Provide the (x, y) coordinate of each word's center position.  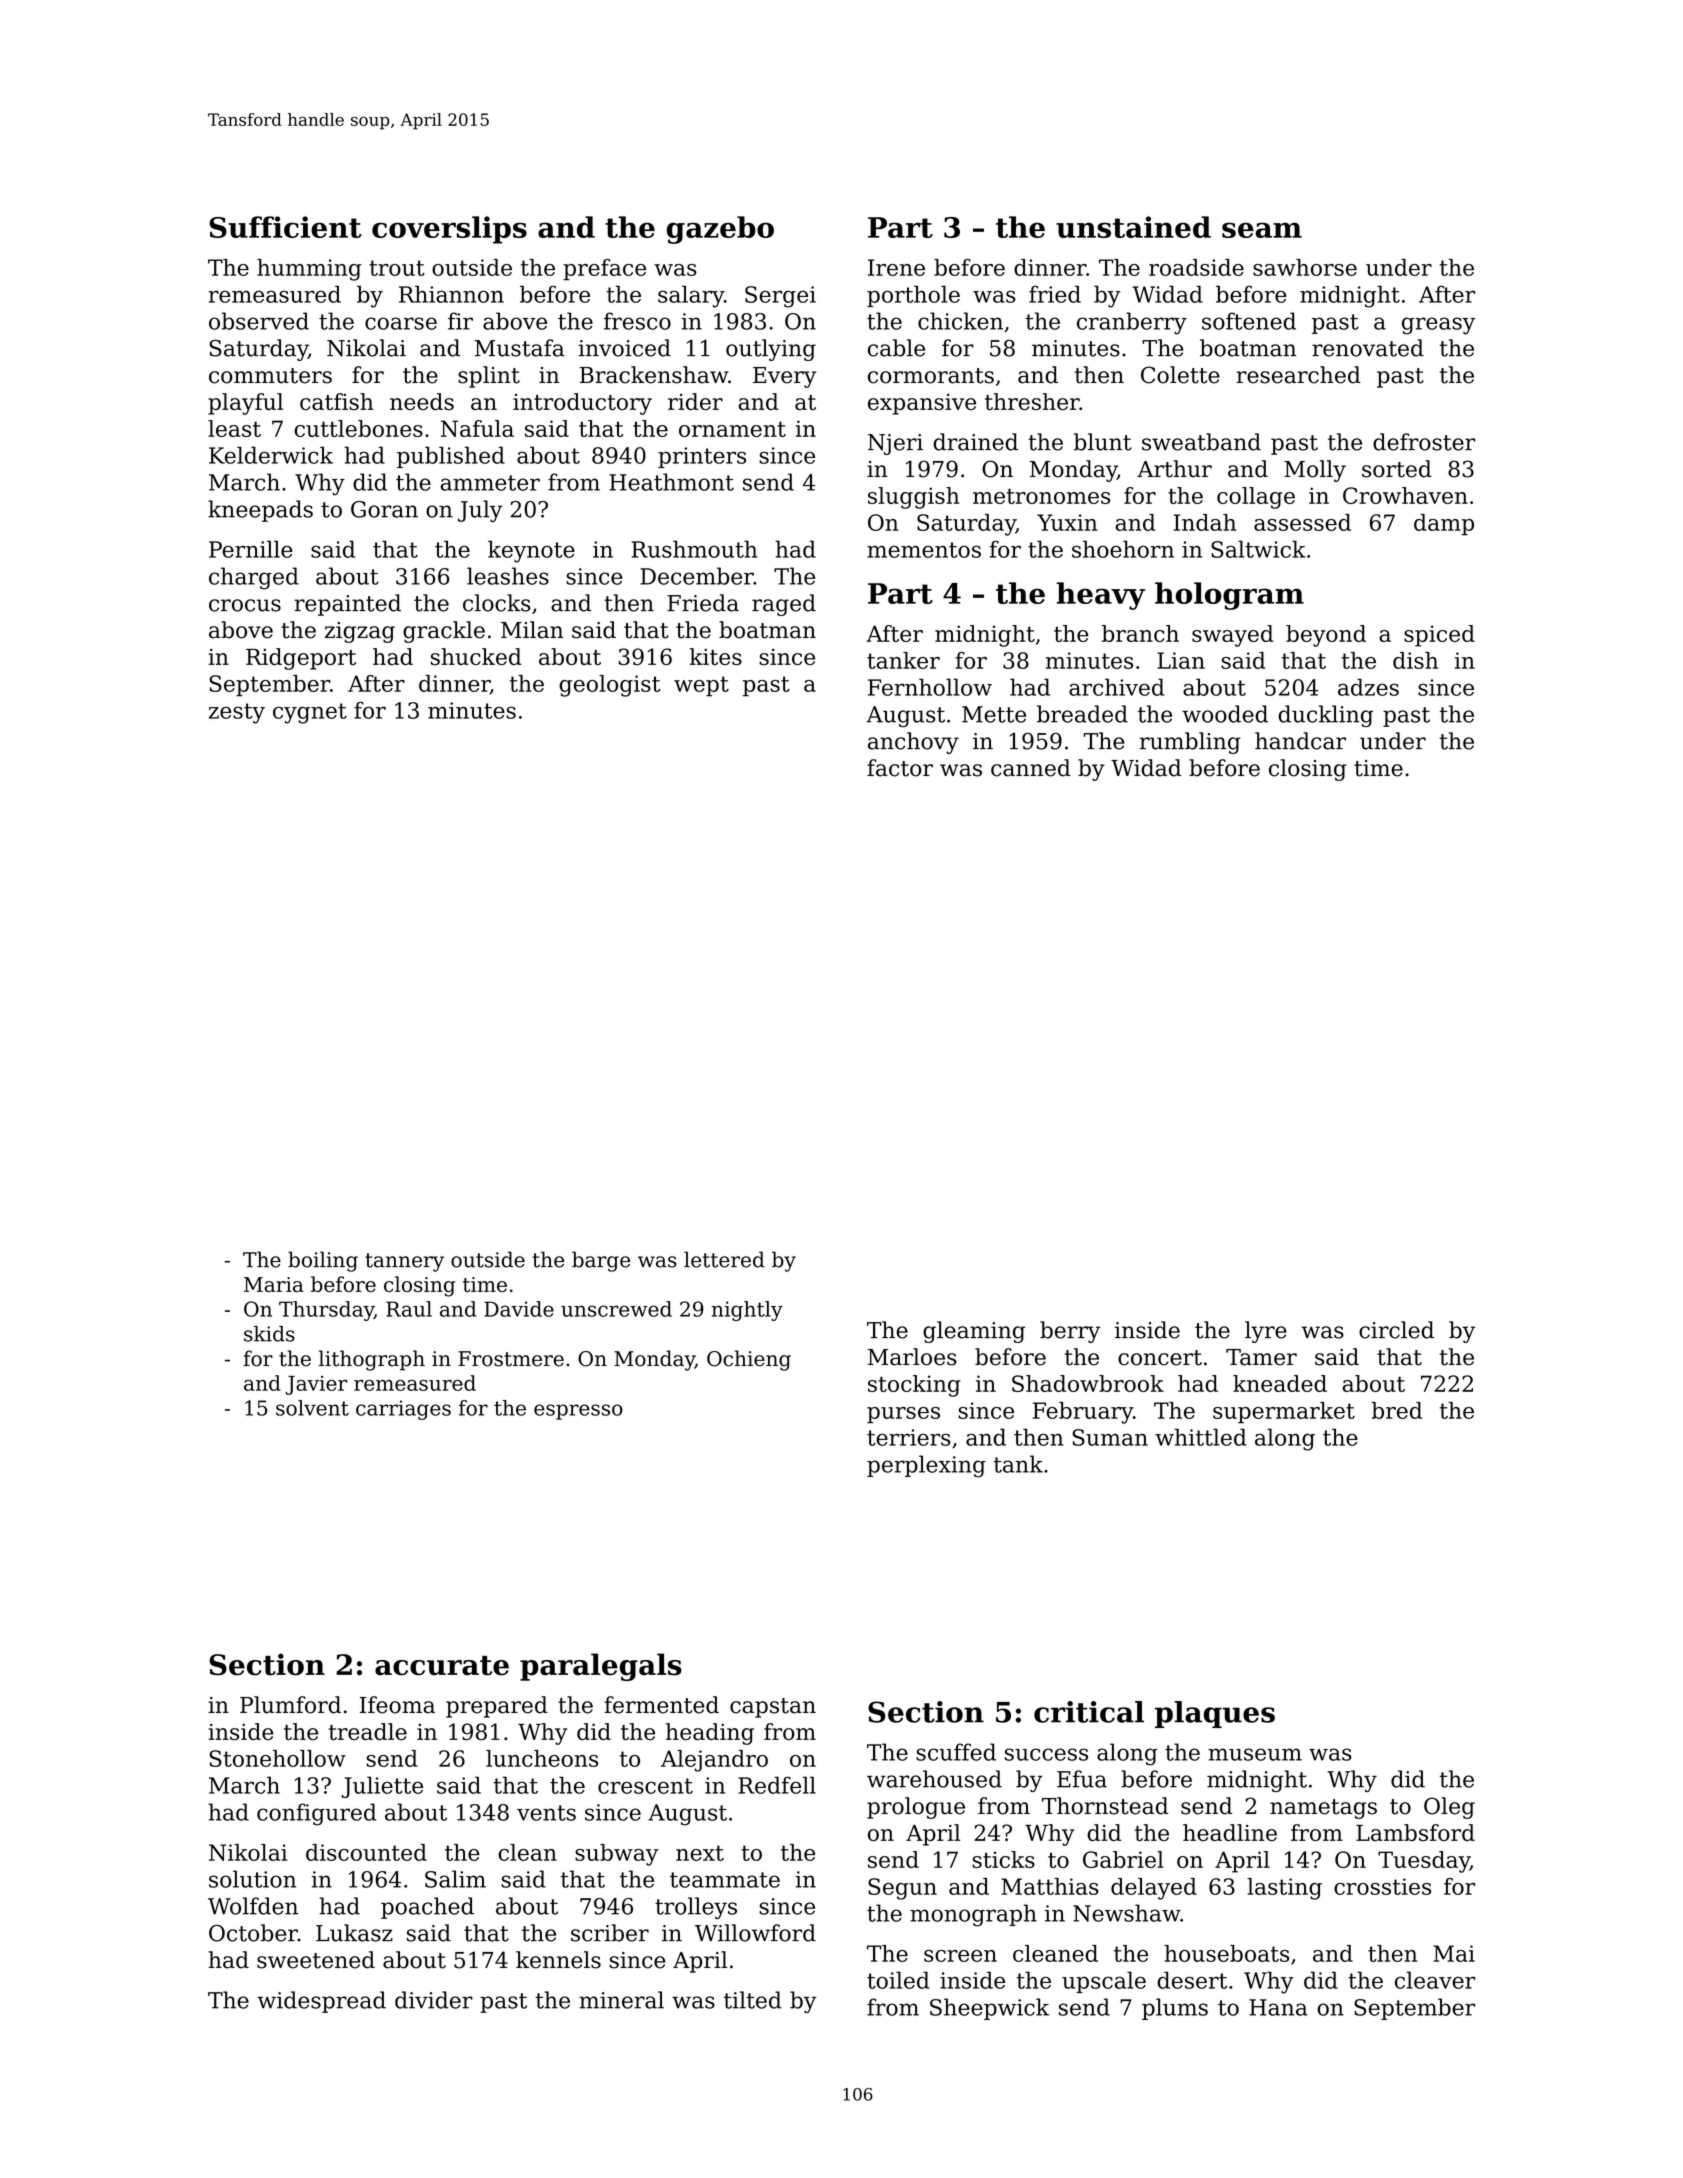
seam (1262, 230)
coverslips (449, 230)
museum (1255, 1754)
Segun (902, 1889)
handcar (1300, 741)
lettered (724, 1259)
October (253, 1933)
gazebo (720, 230)
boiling (323, 1261)
